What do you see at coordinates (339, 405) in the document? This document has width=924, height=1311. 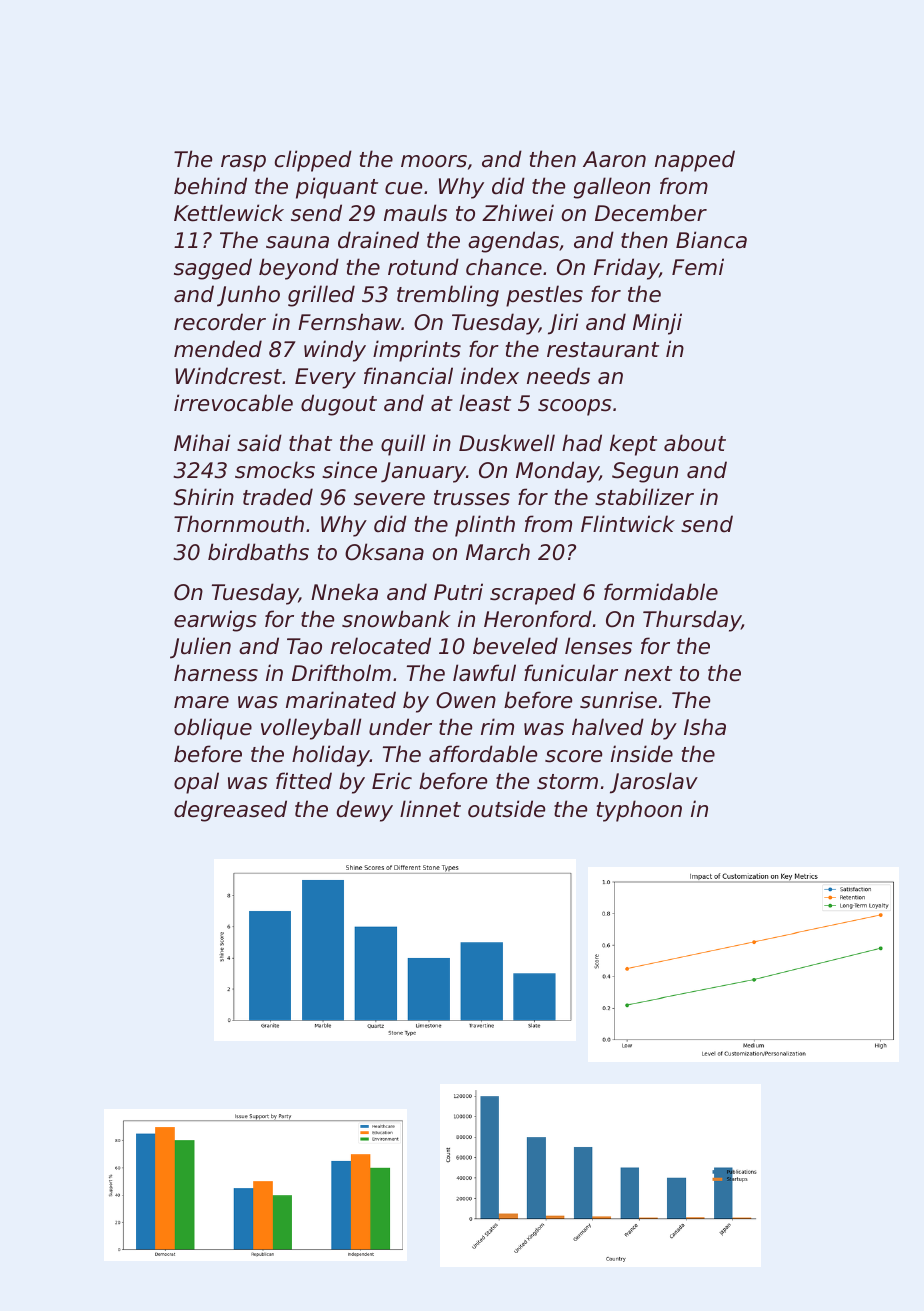 I see `dugout` at bounding box center [339, 405].
